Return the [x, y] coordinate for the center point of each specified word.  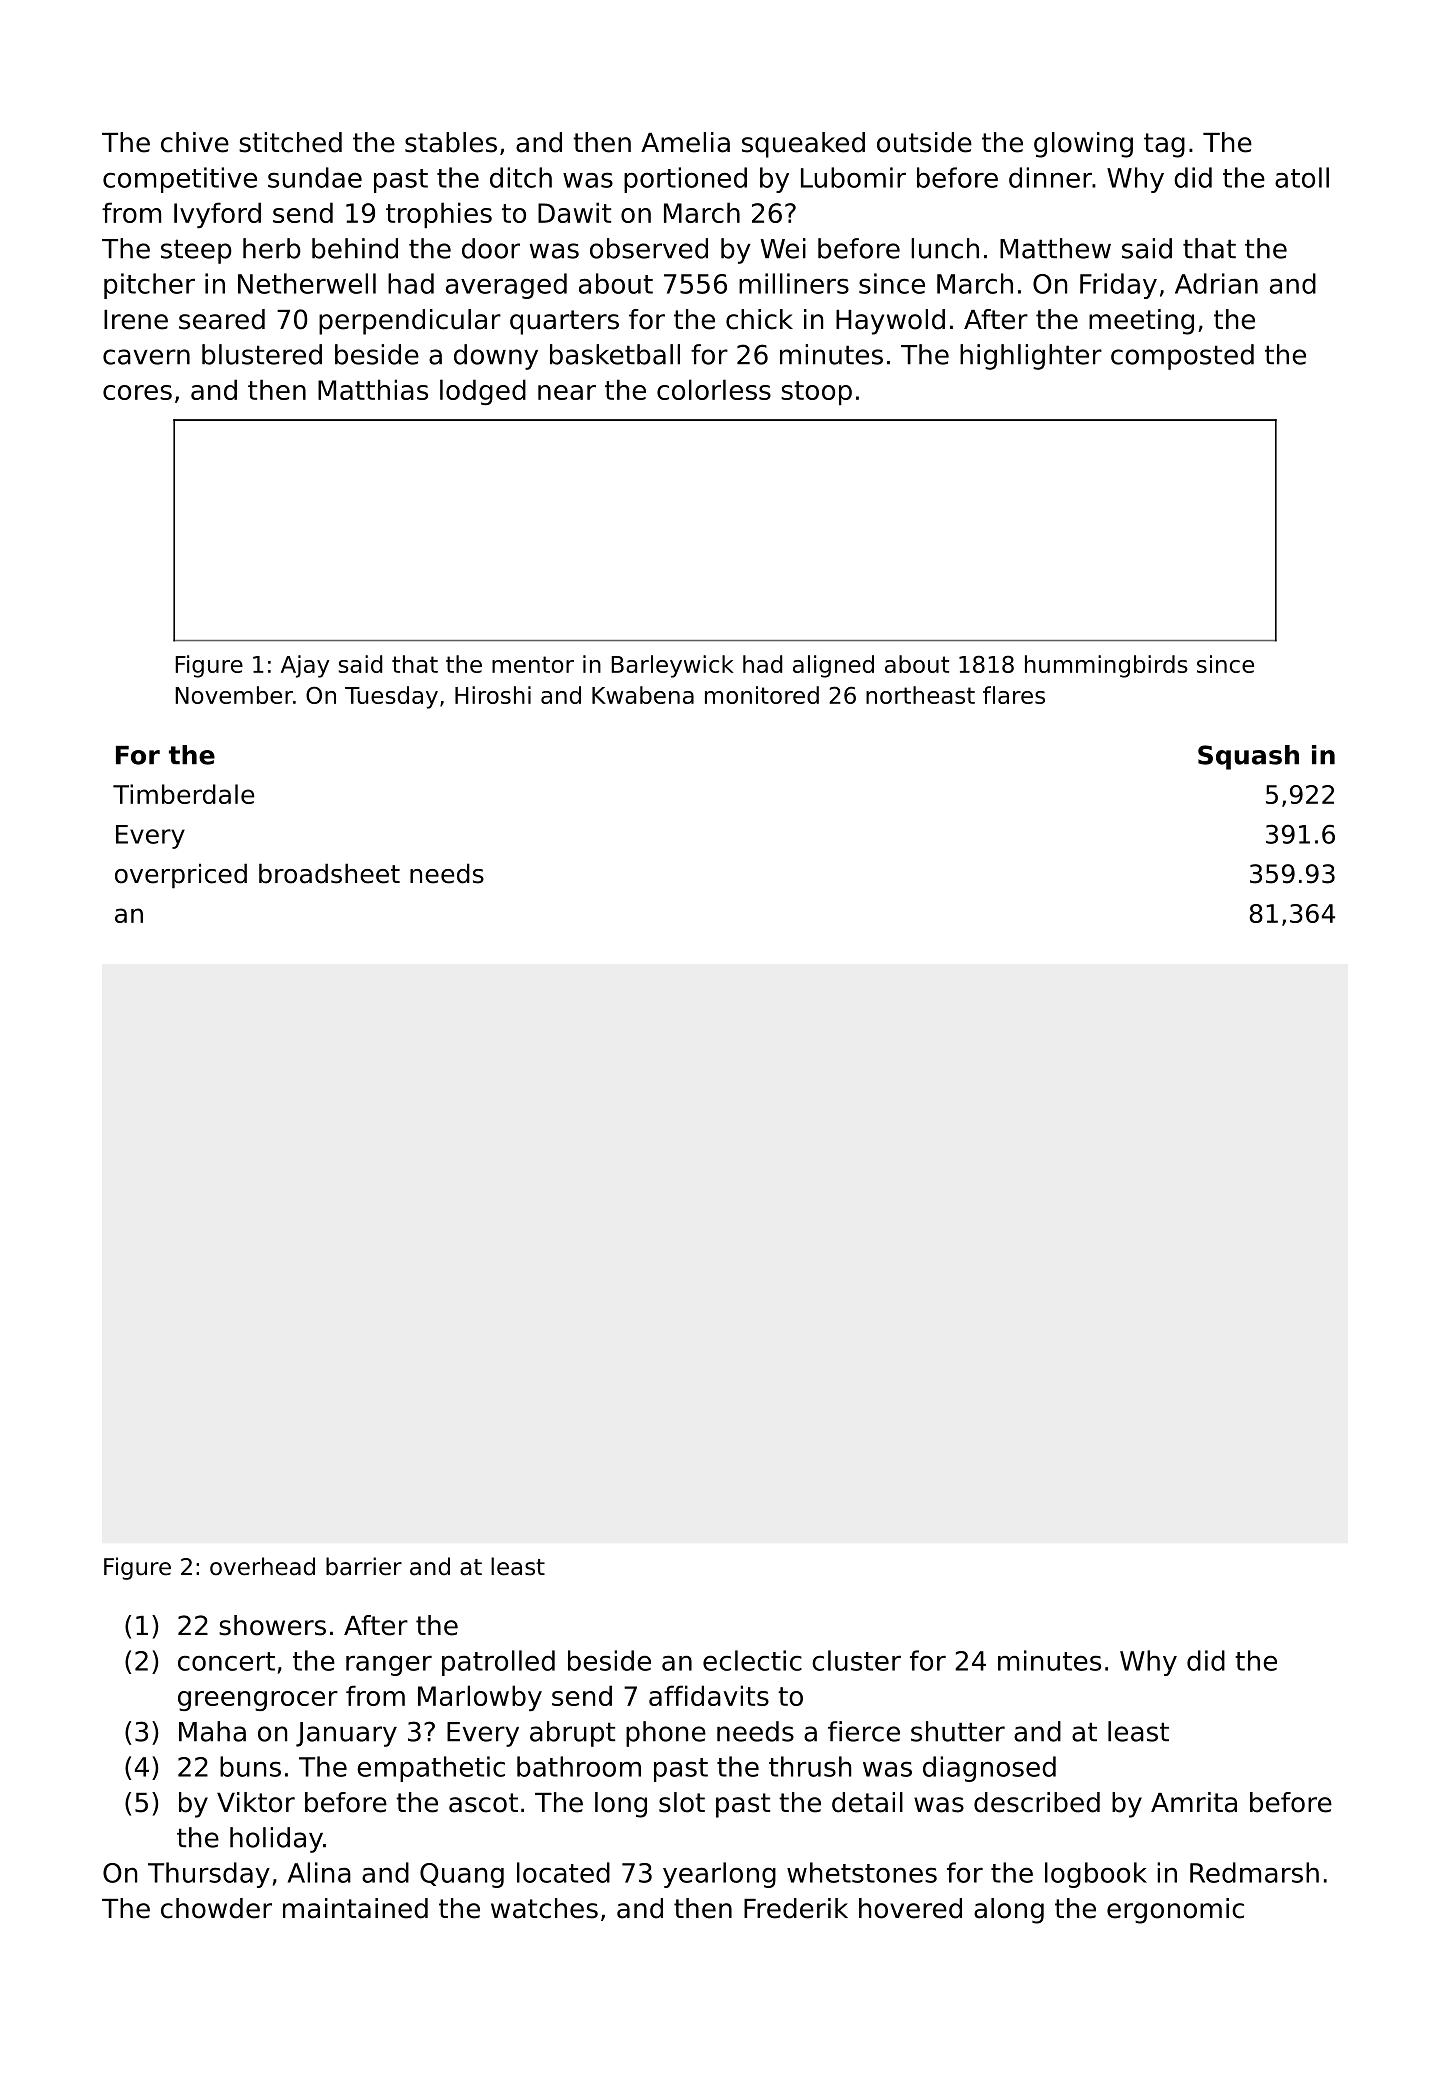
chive [195, 142]
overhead [262, 1566]
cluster [856, 1660]
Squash [1248, 757]
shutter [958, 1731]
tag [1164, 145]
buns [250, 1766]
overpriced [181, 876]
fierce [864, 1731]
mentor [533, 664]
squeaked [803, 145]
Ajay [305, 666]
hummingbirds [1106, 666]
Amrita [1194, 1802]
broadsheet [329, 873]
